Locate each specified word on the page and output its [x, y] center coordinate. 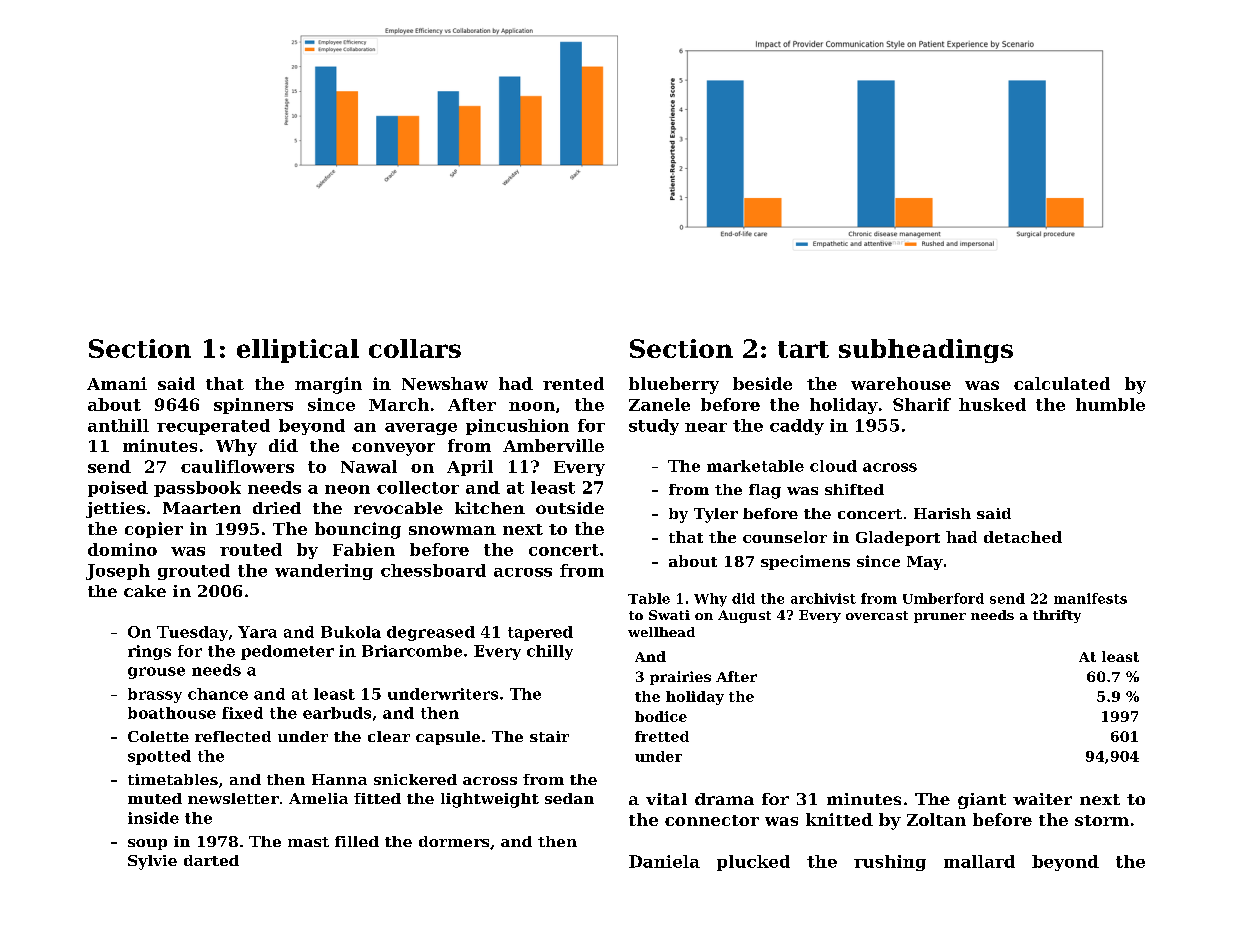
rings [149, 652]
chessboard [433, 570]
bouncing [358, 530]
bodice [661, 716]
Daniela [664, 861]
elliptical [298, 351]
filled [357, 841]
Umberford [943, 598]
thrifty [1057, 616]
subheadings [926, 351]
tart [803, 349]
